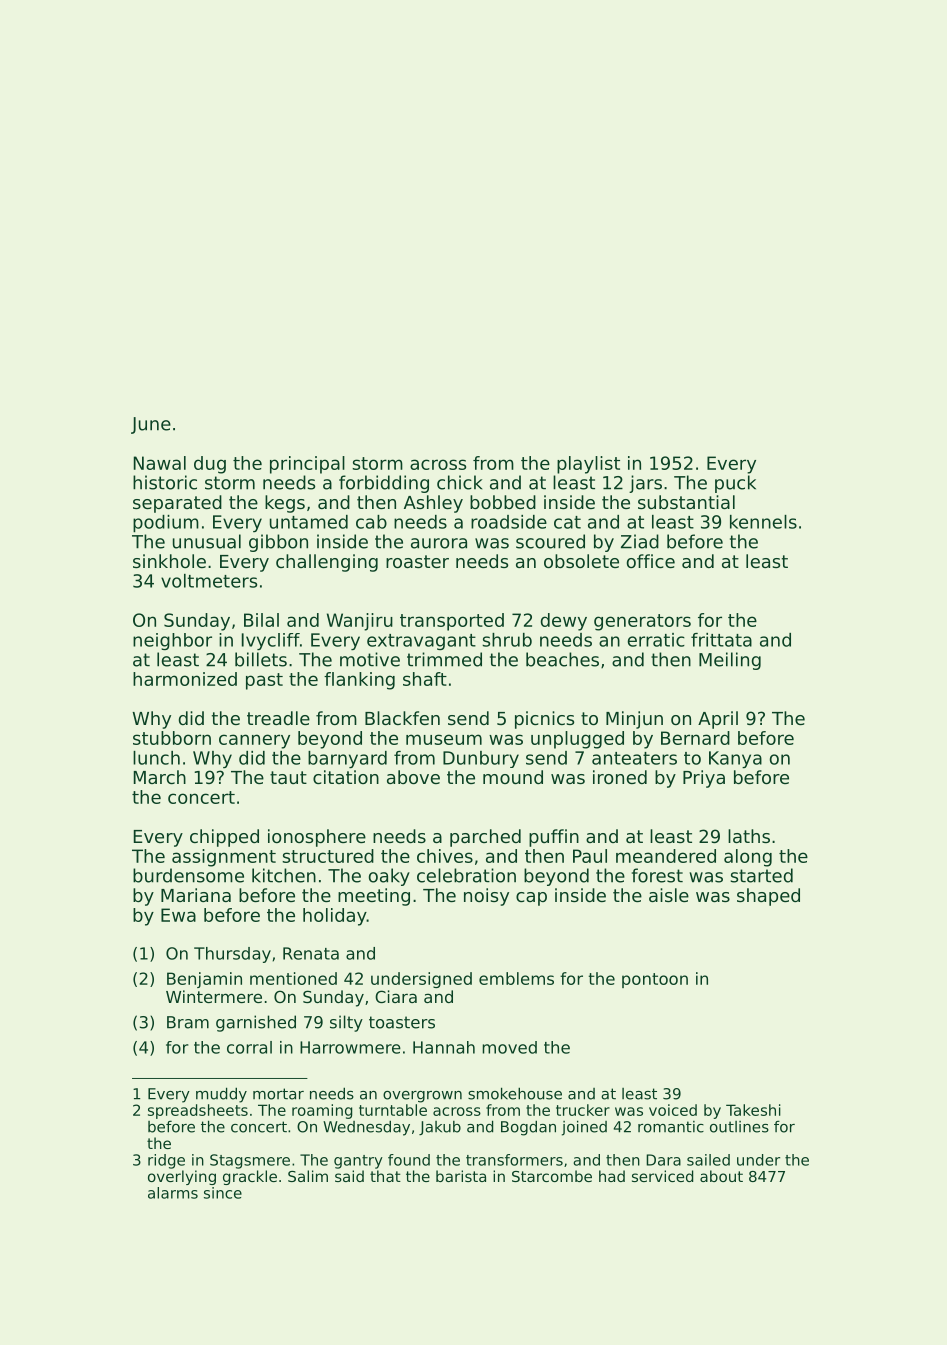 The width and height of the screenshot is (947, 1345). I want to click on Nawal, so click(160, 463).
